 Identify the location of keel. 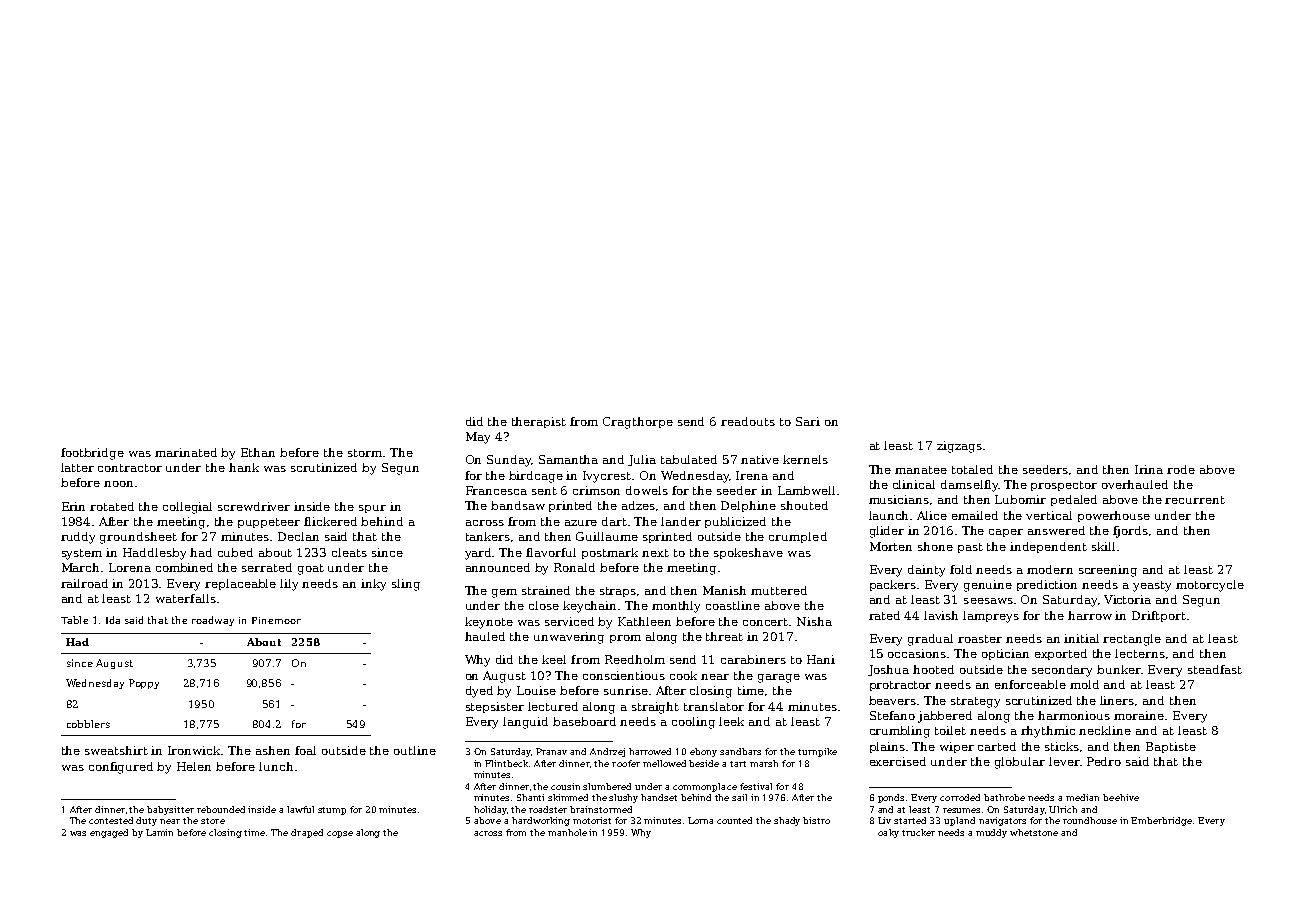
(554, 659).
